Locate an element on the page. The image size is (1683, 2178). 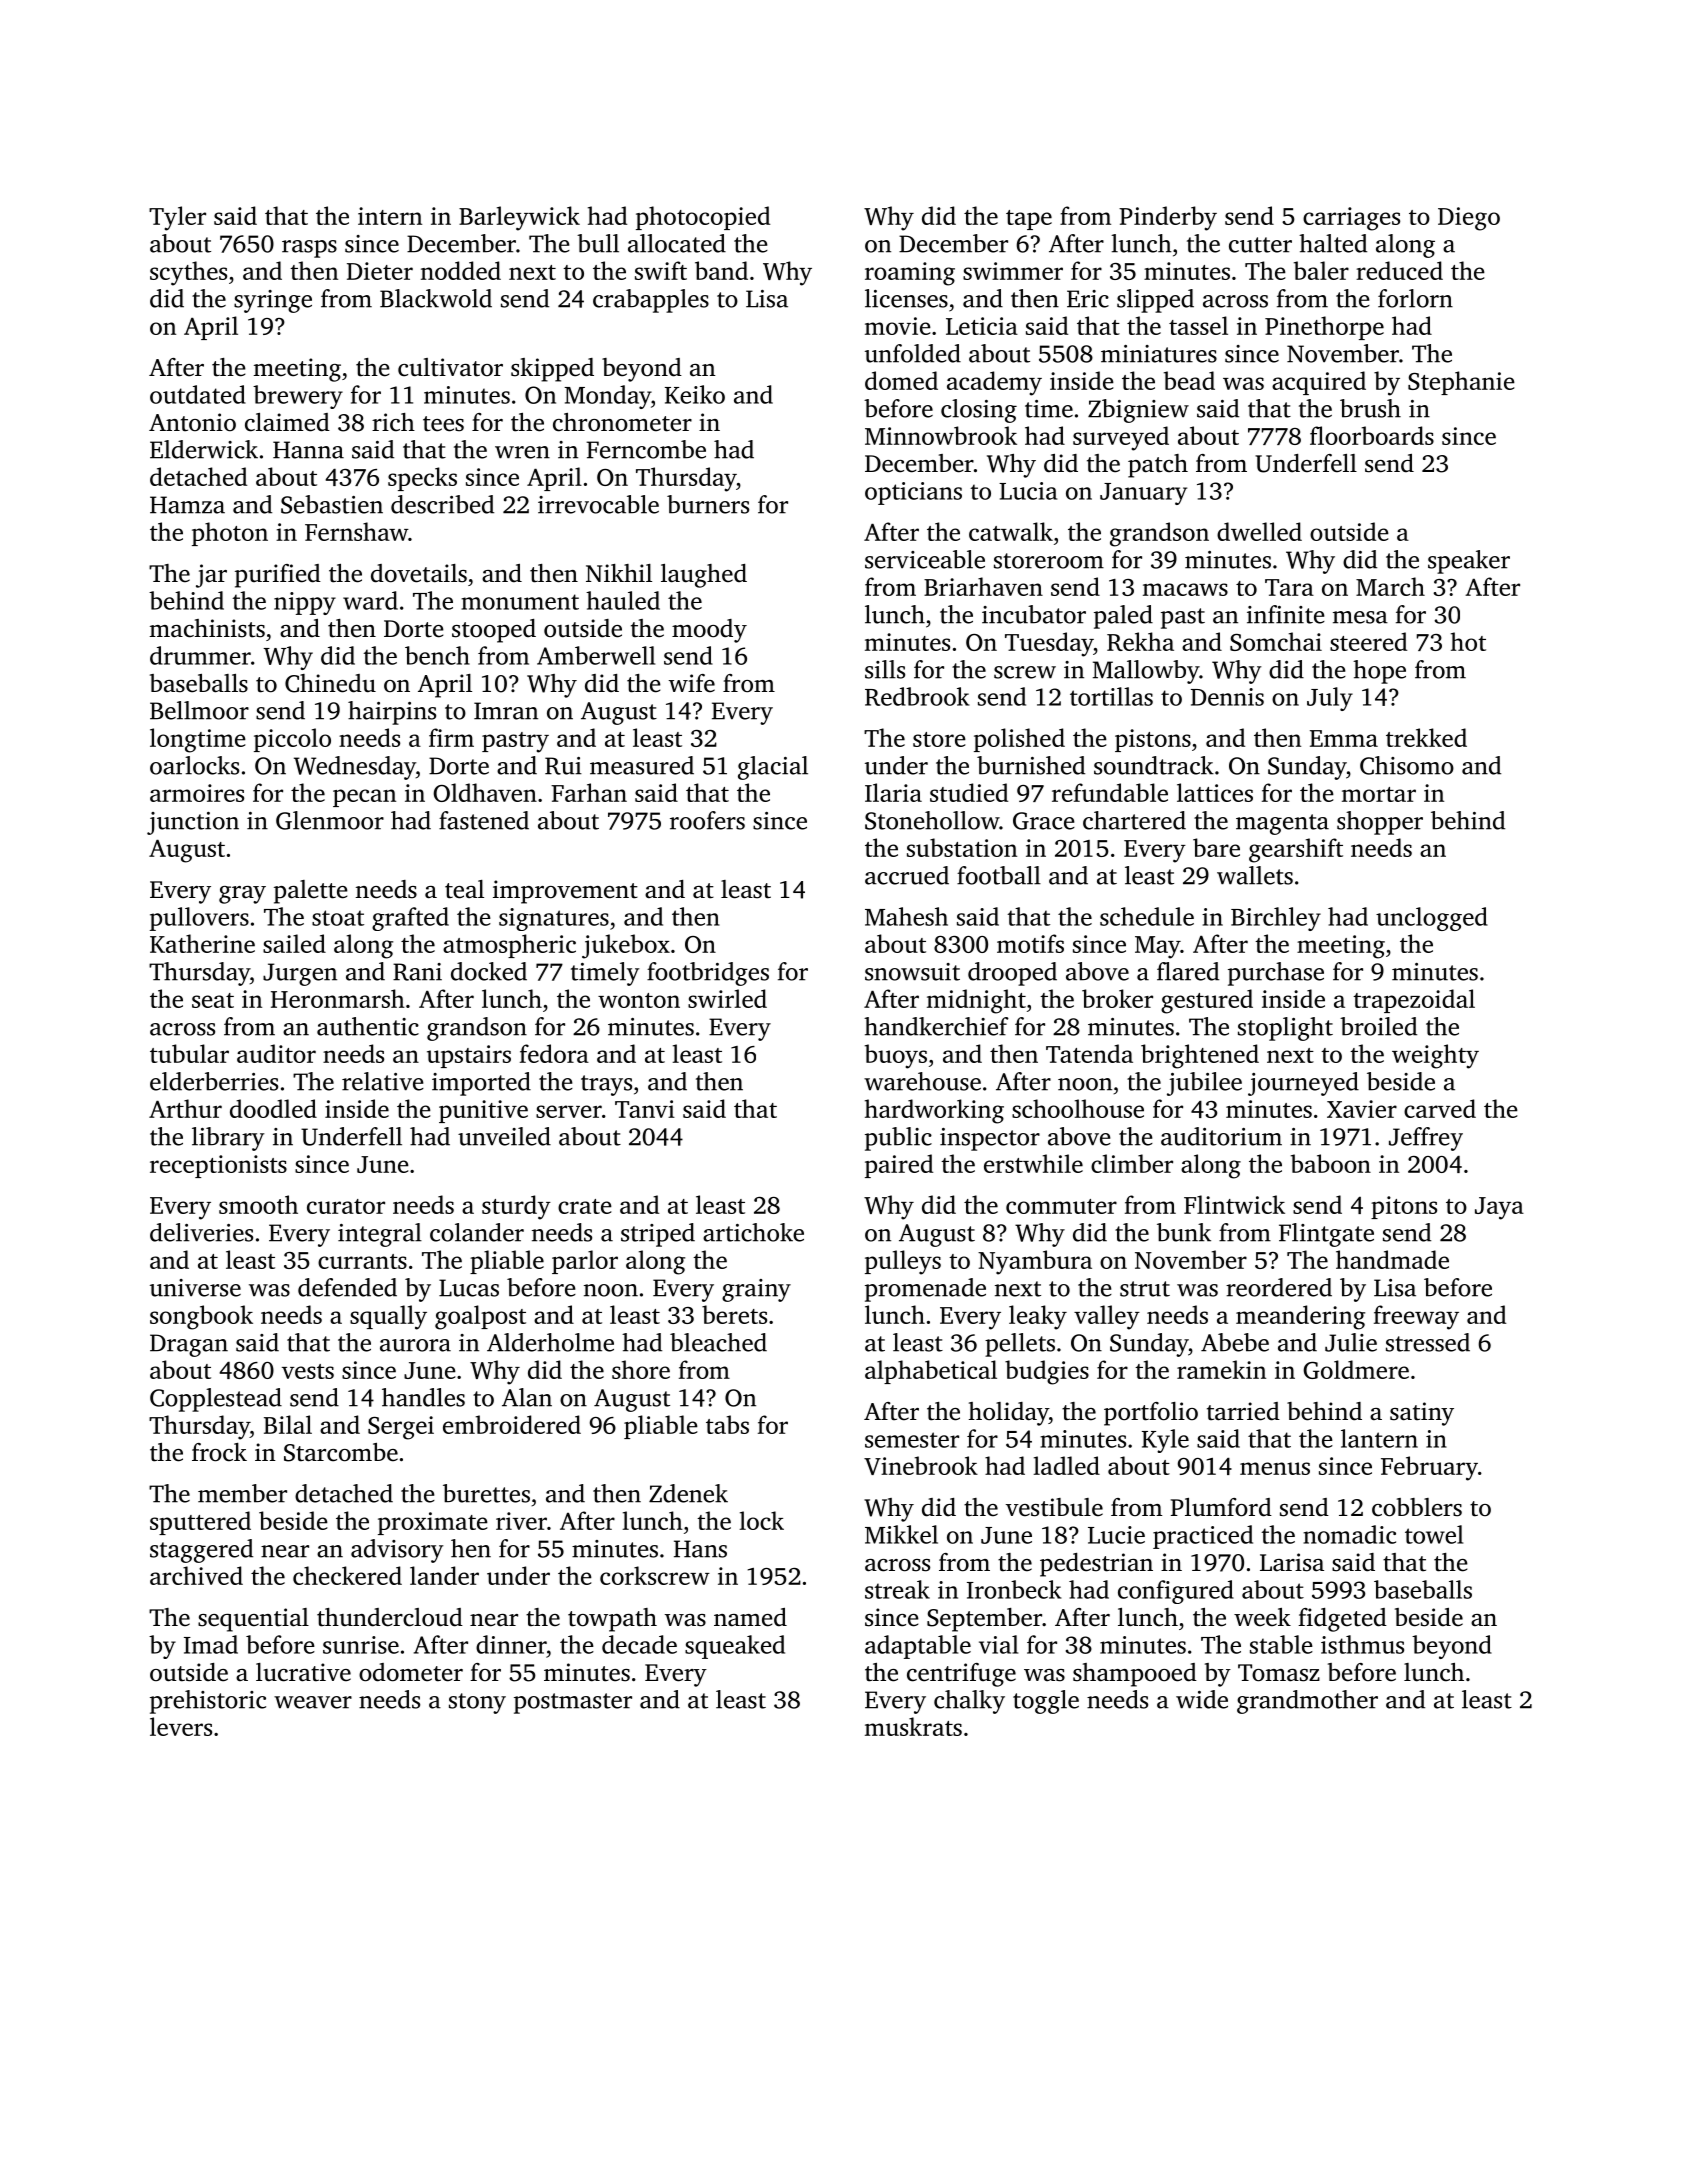
photocopied is located at coordinates (703, 218).
